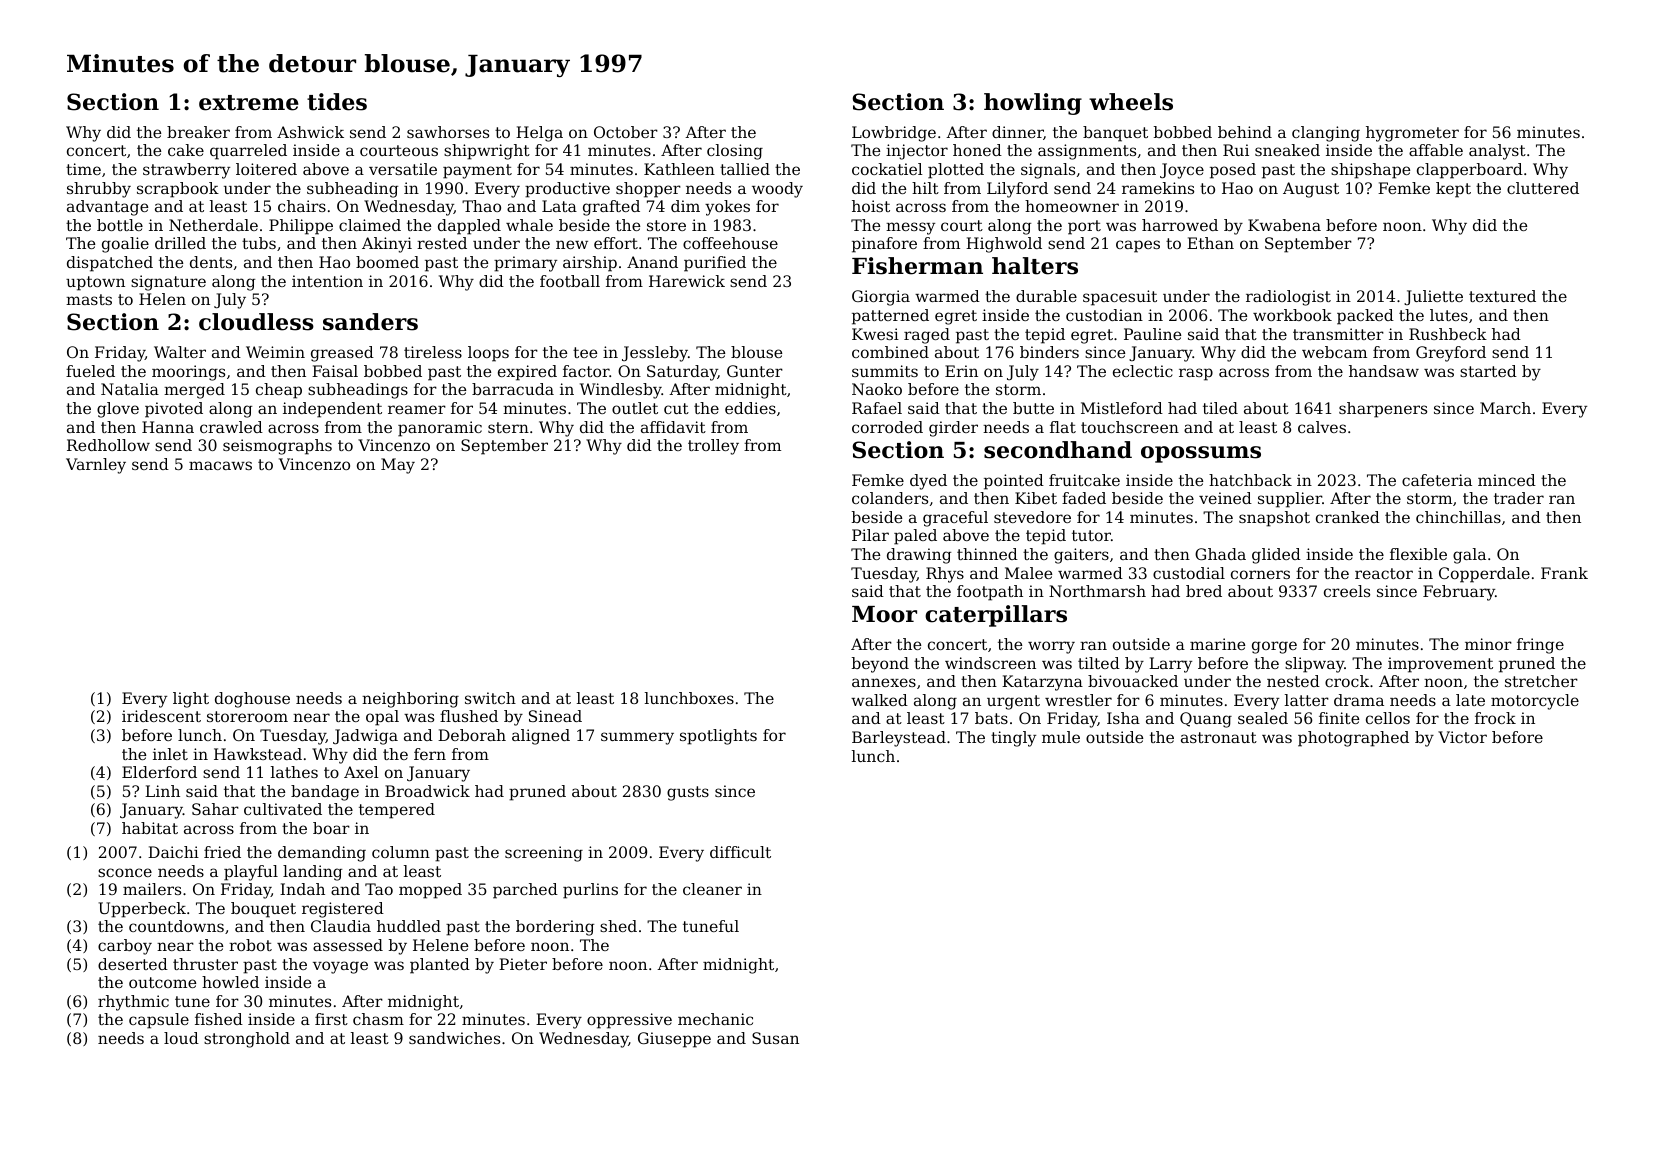  What do you see at coordinates (1347, 591) in the screenshot?
I see `creels` at bounding box center [1347, 591].
